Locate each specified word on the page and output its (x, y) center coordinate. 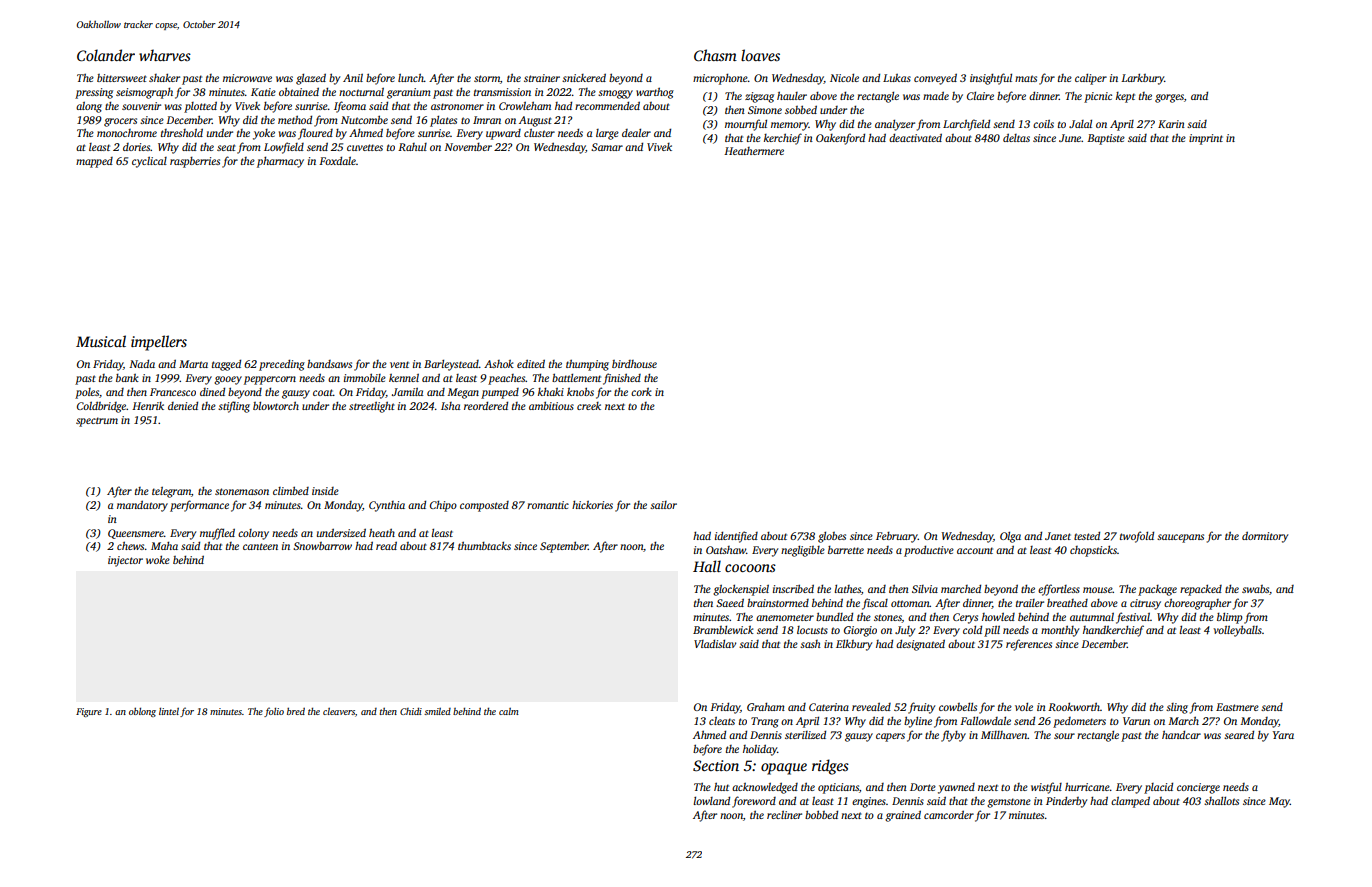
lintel (169, 711)
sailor (663, 505)
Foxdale (337, 160)
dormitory (1265, 537)
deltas (1016, 137)
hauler (792, 95)
